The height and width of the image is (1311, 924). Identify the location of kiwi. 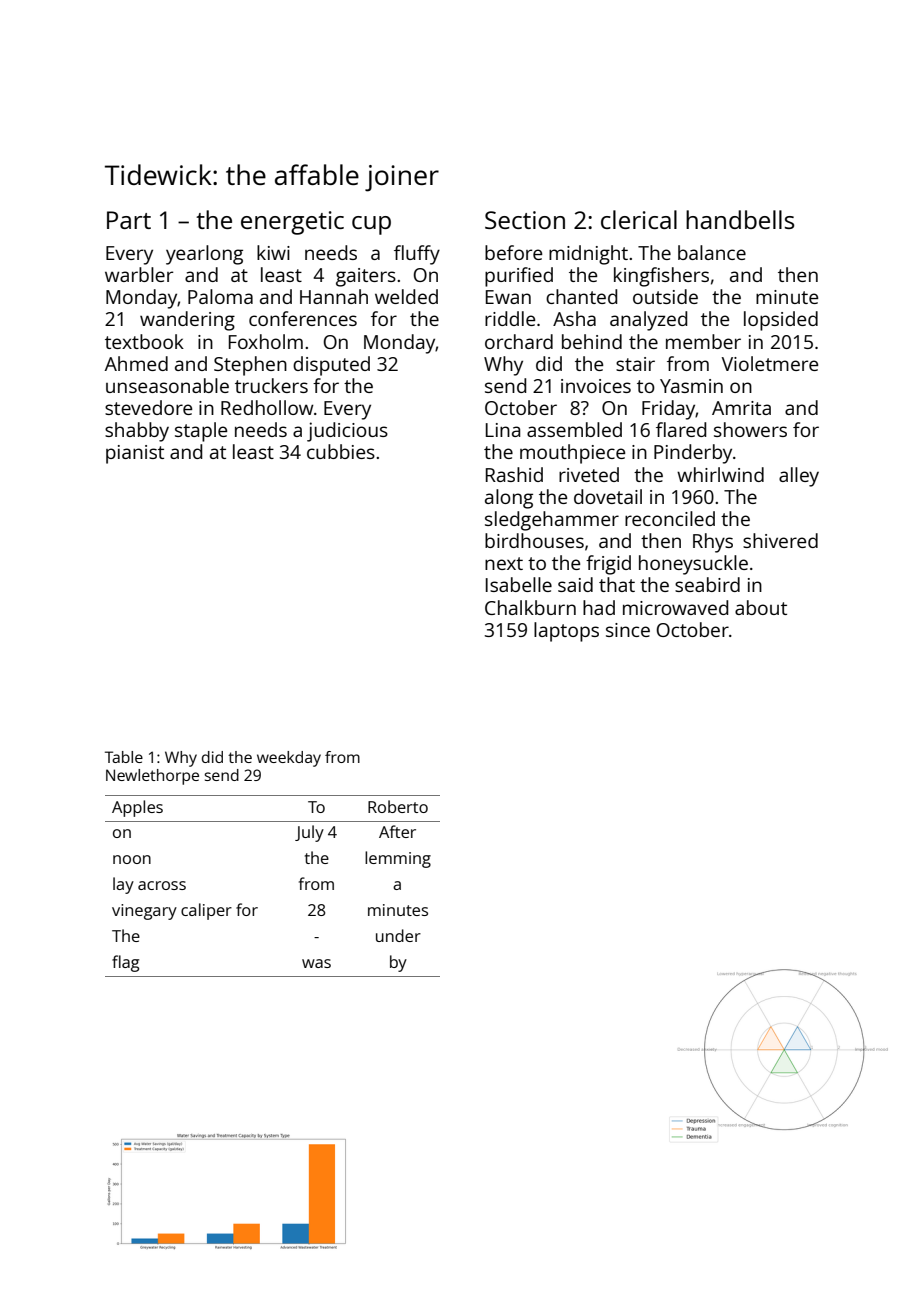
(273, 252).
